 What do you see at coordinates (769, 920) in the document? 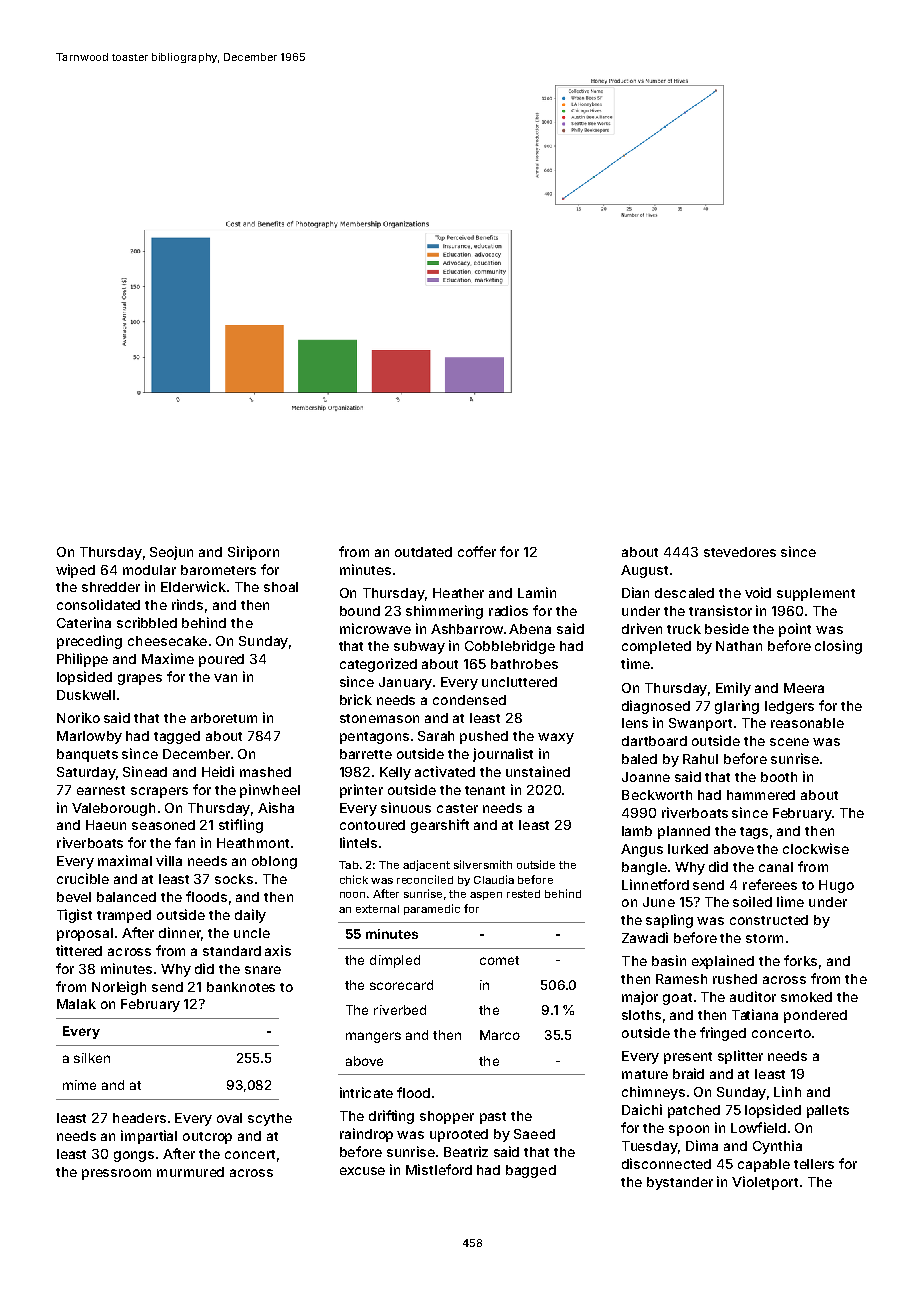
I see `constructed` at bounding box center [769, 920].
